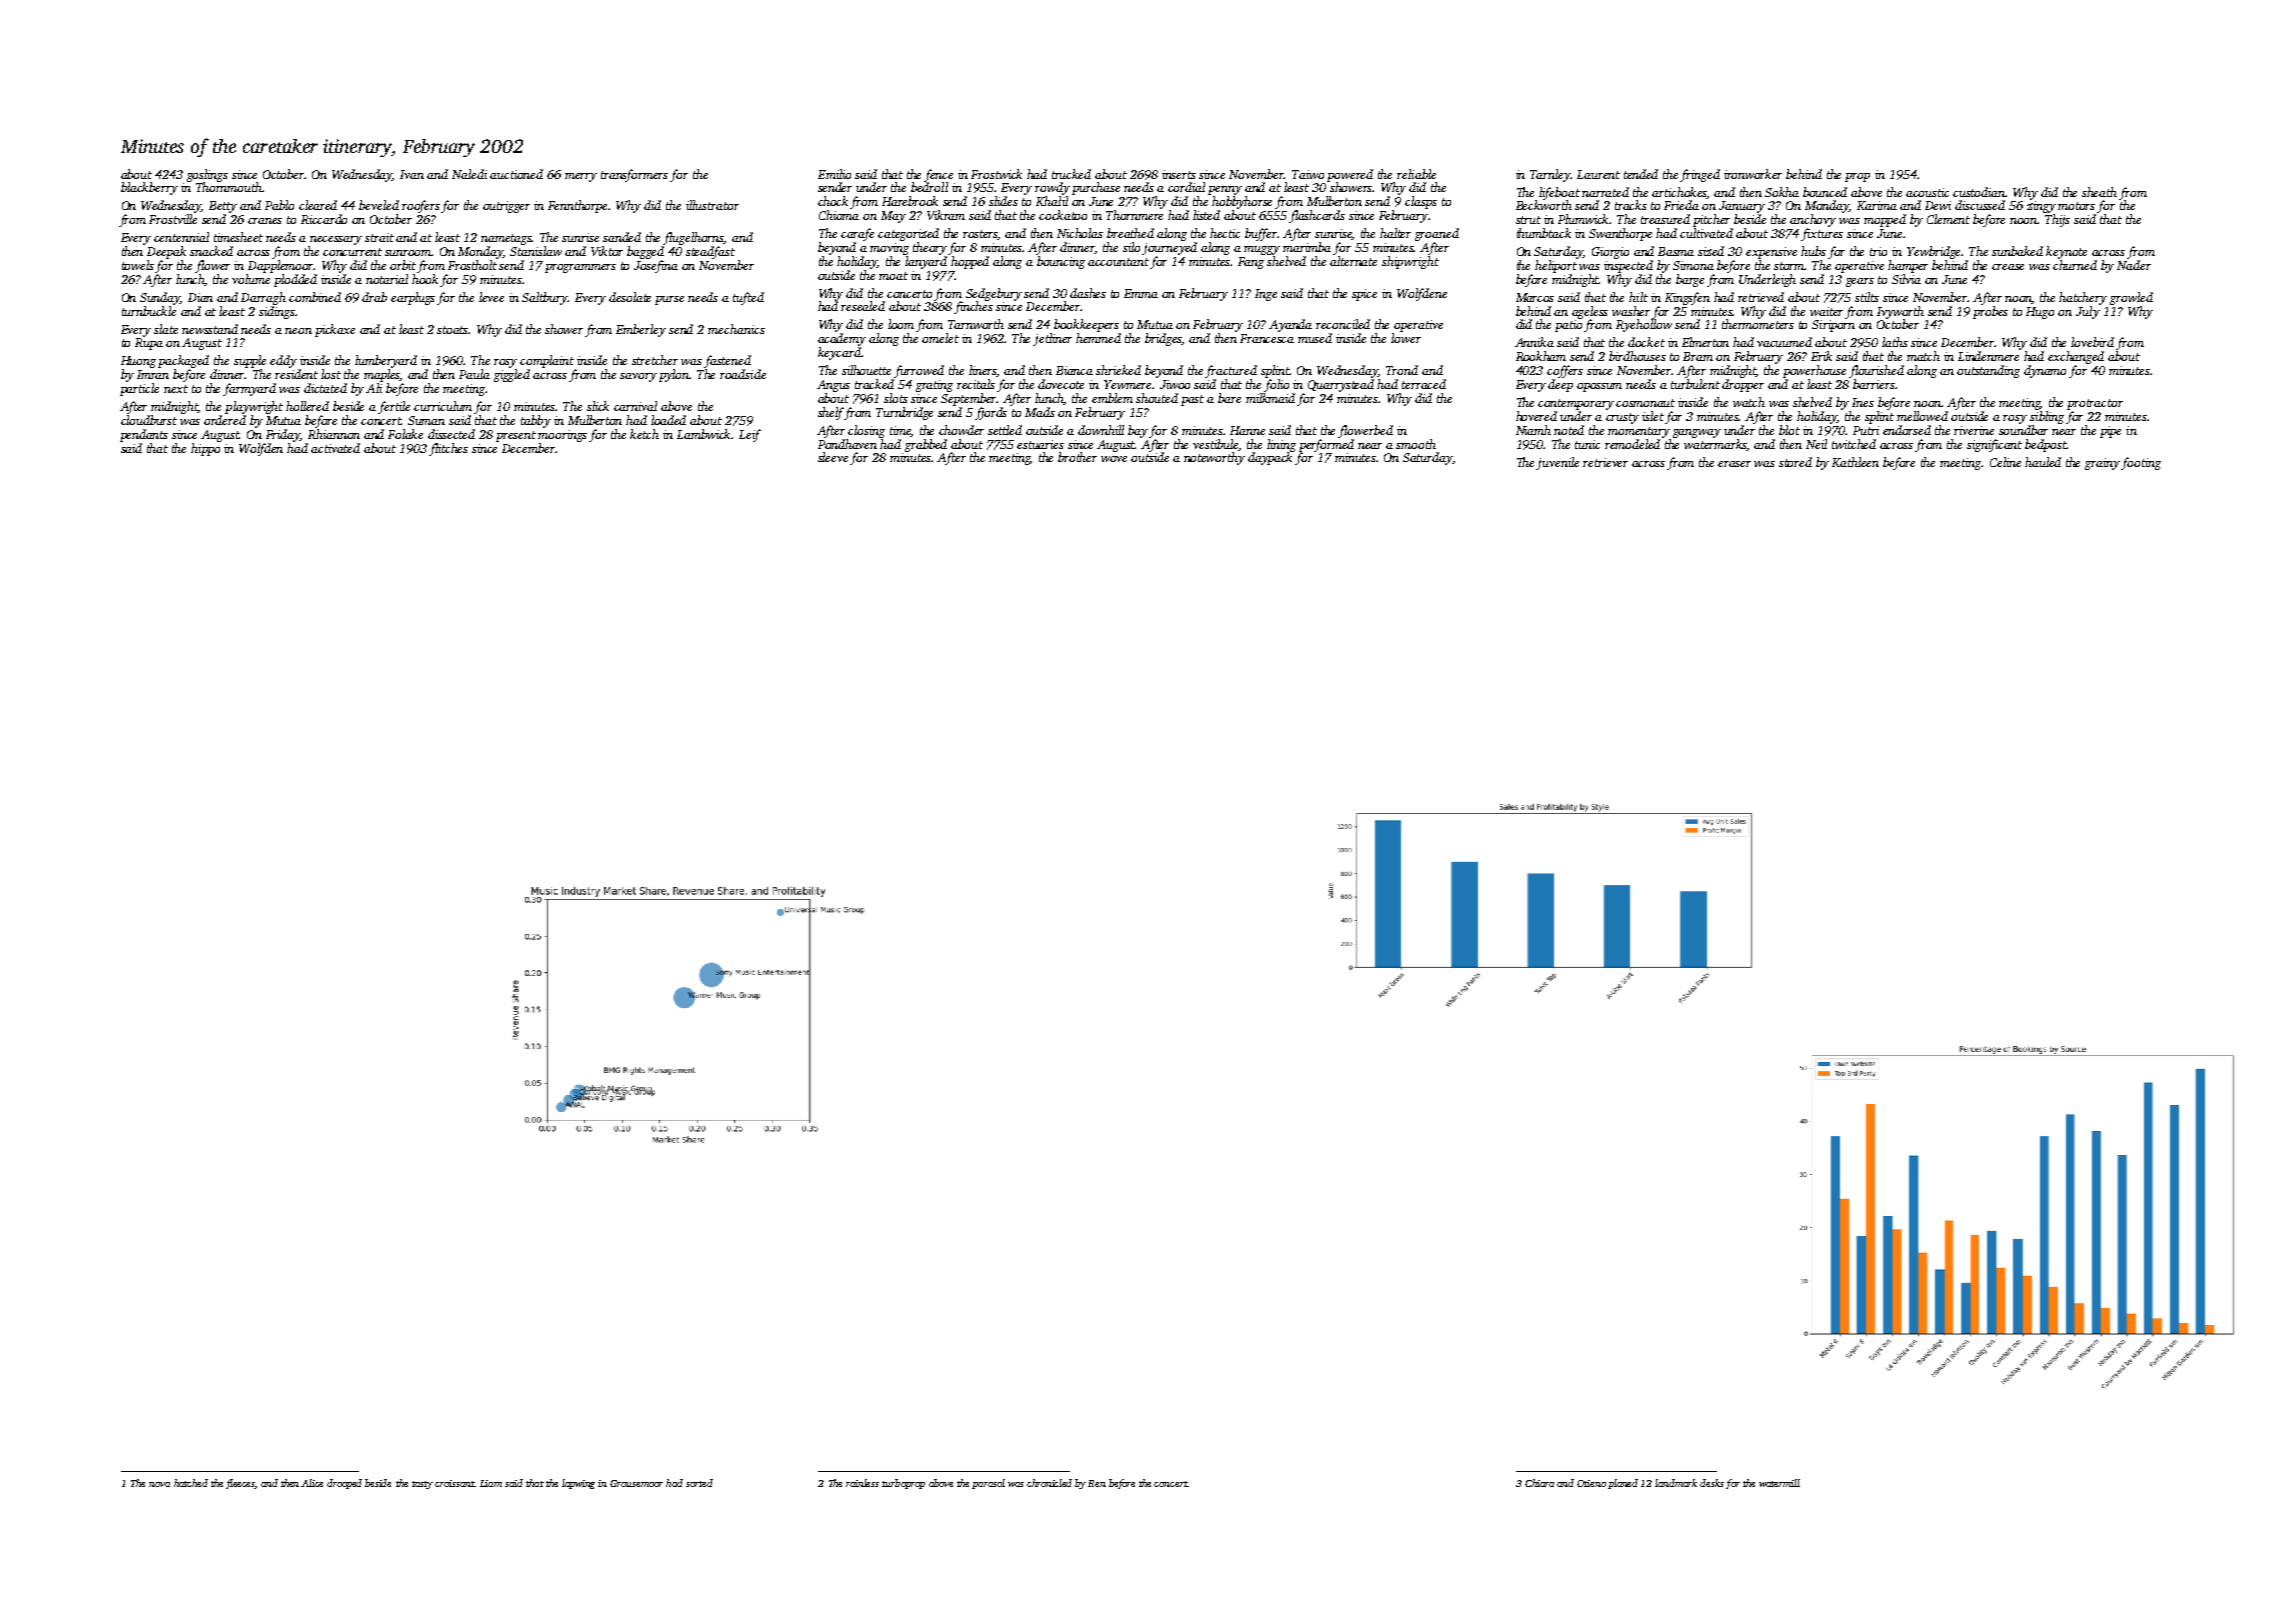  Describe the element at coordinates (1214, 458) in the document. I see `noteworthy` at that location.
